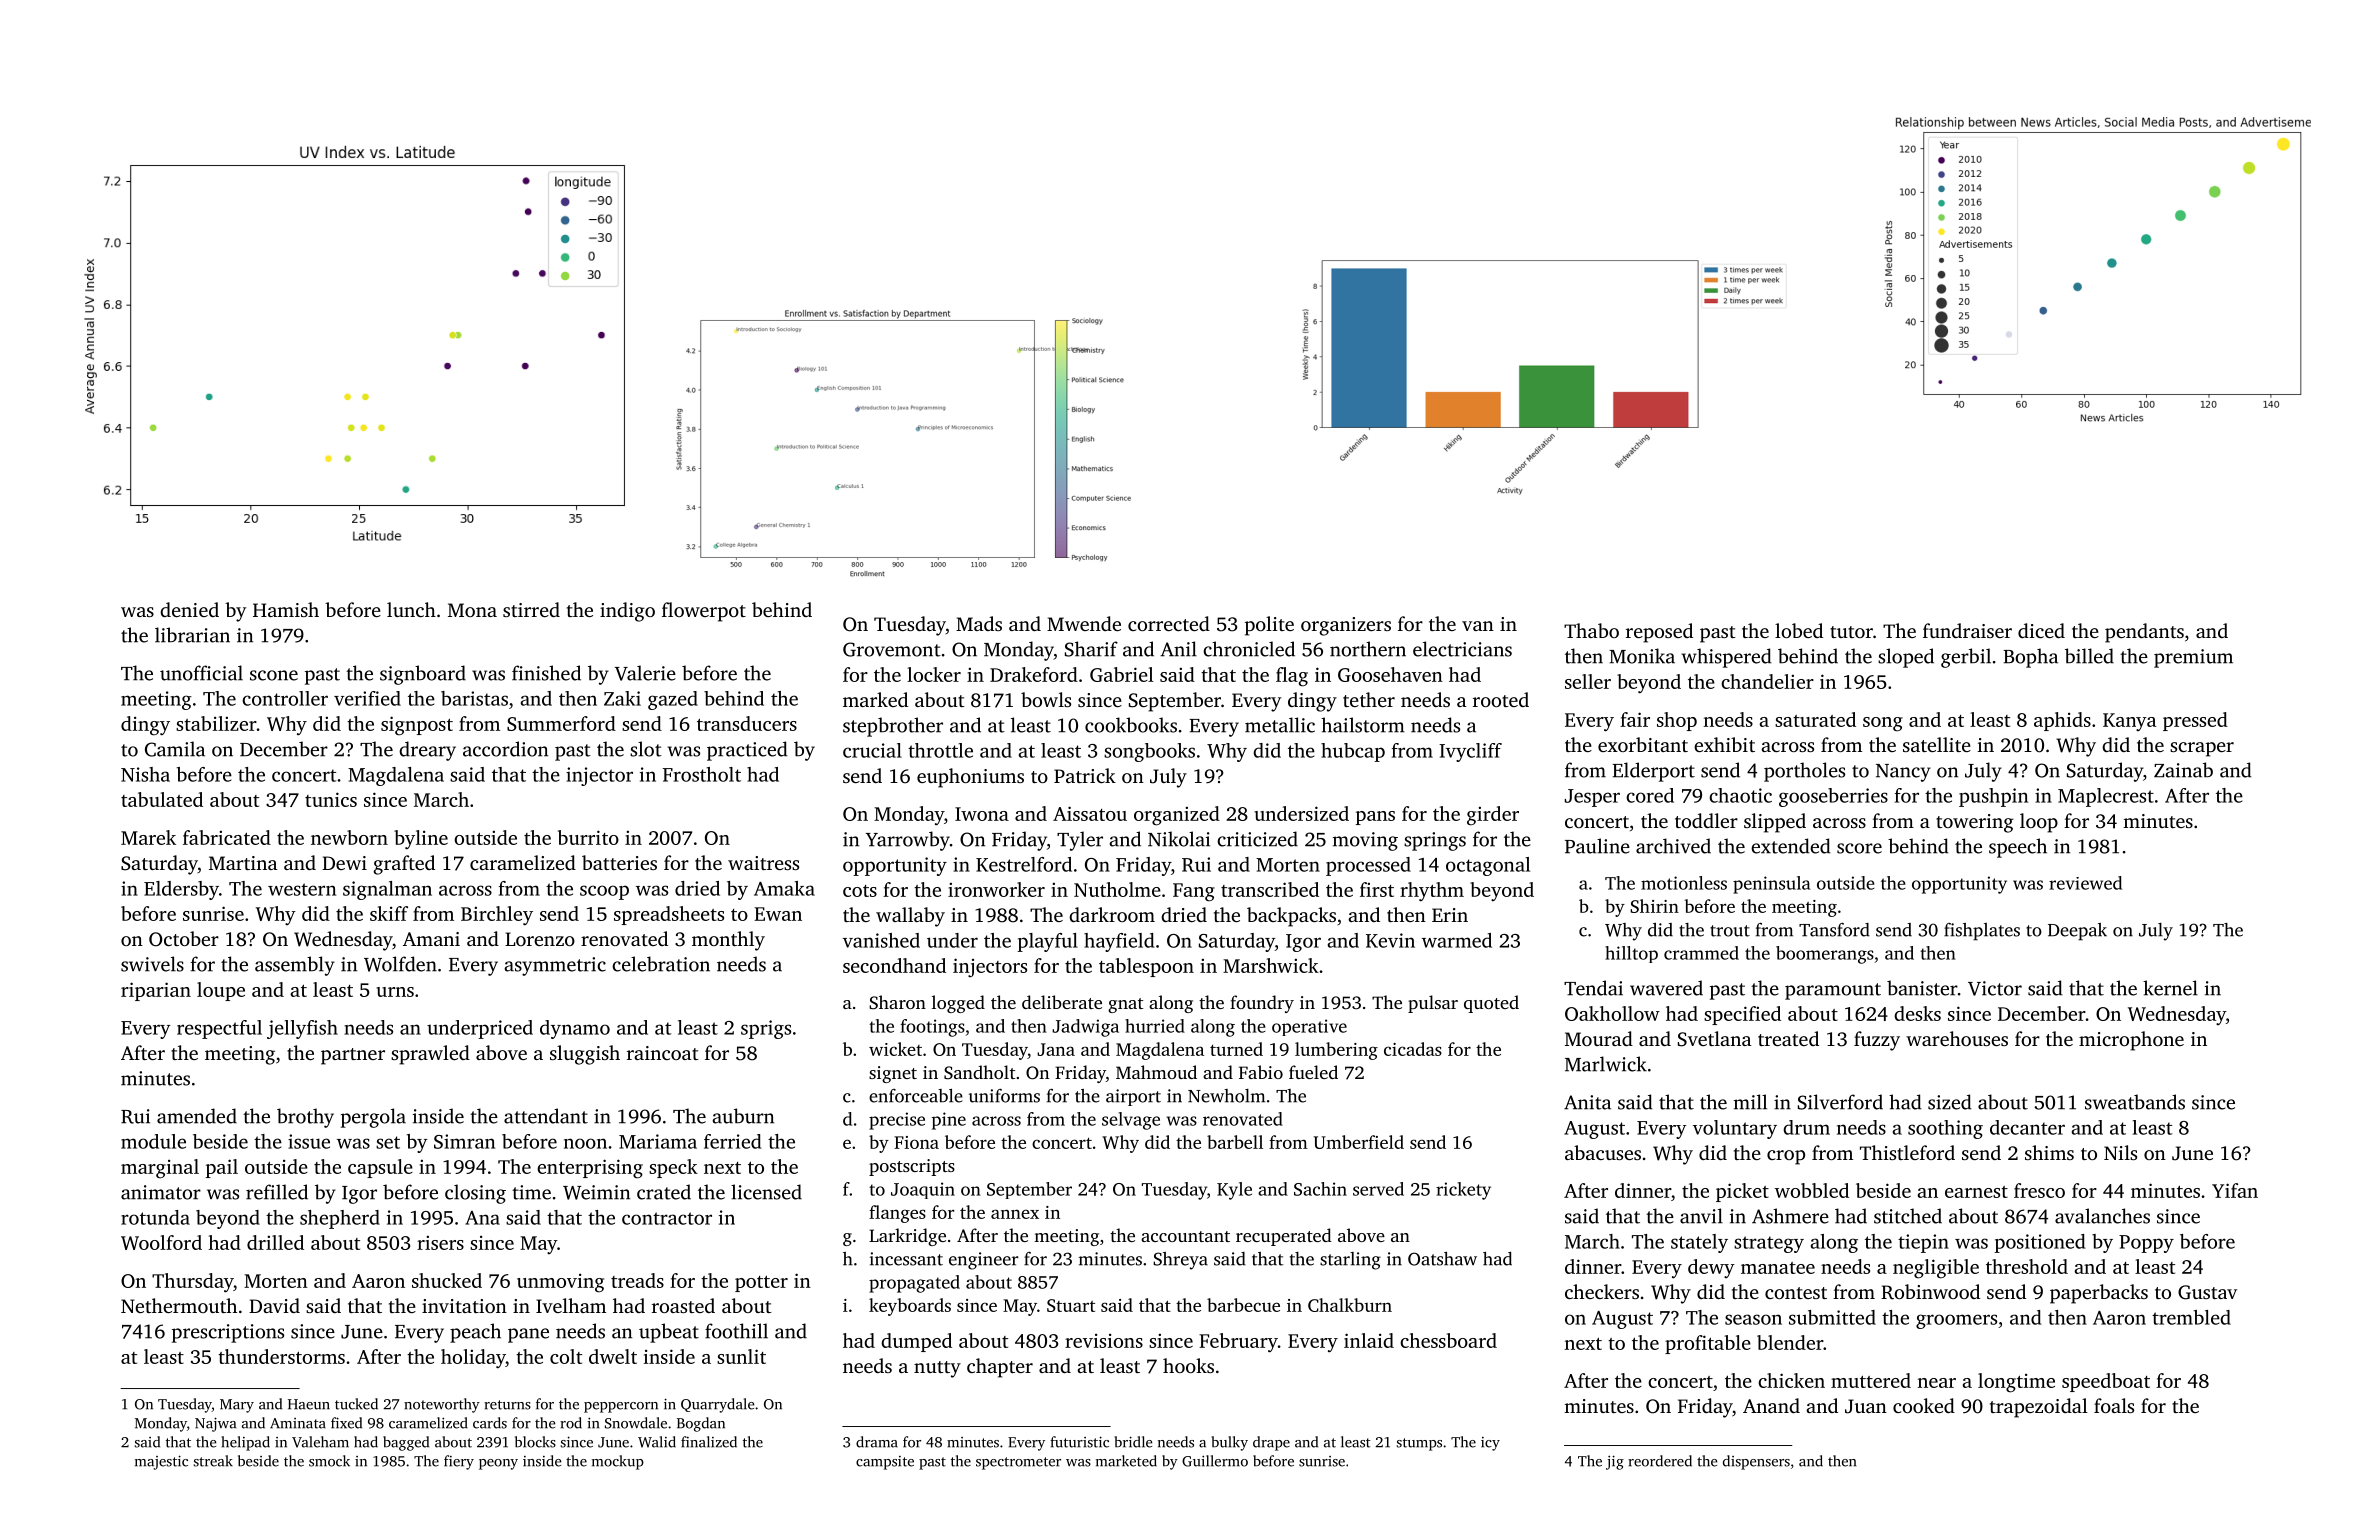  I want to click on Kevin, so click(1390, 940).
